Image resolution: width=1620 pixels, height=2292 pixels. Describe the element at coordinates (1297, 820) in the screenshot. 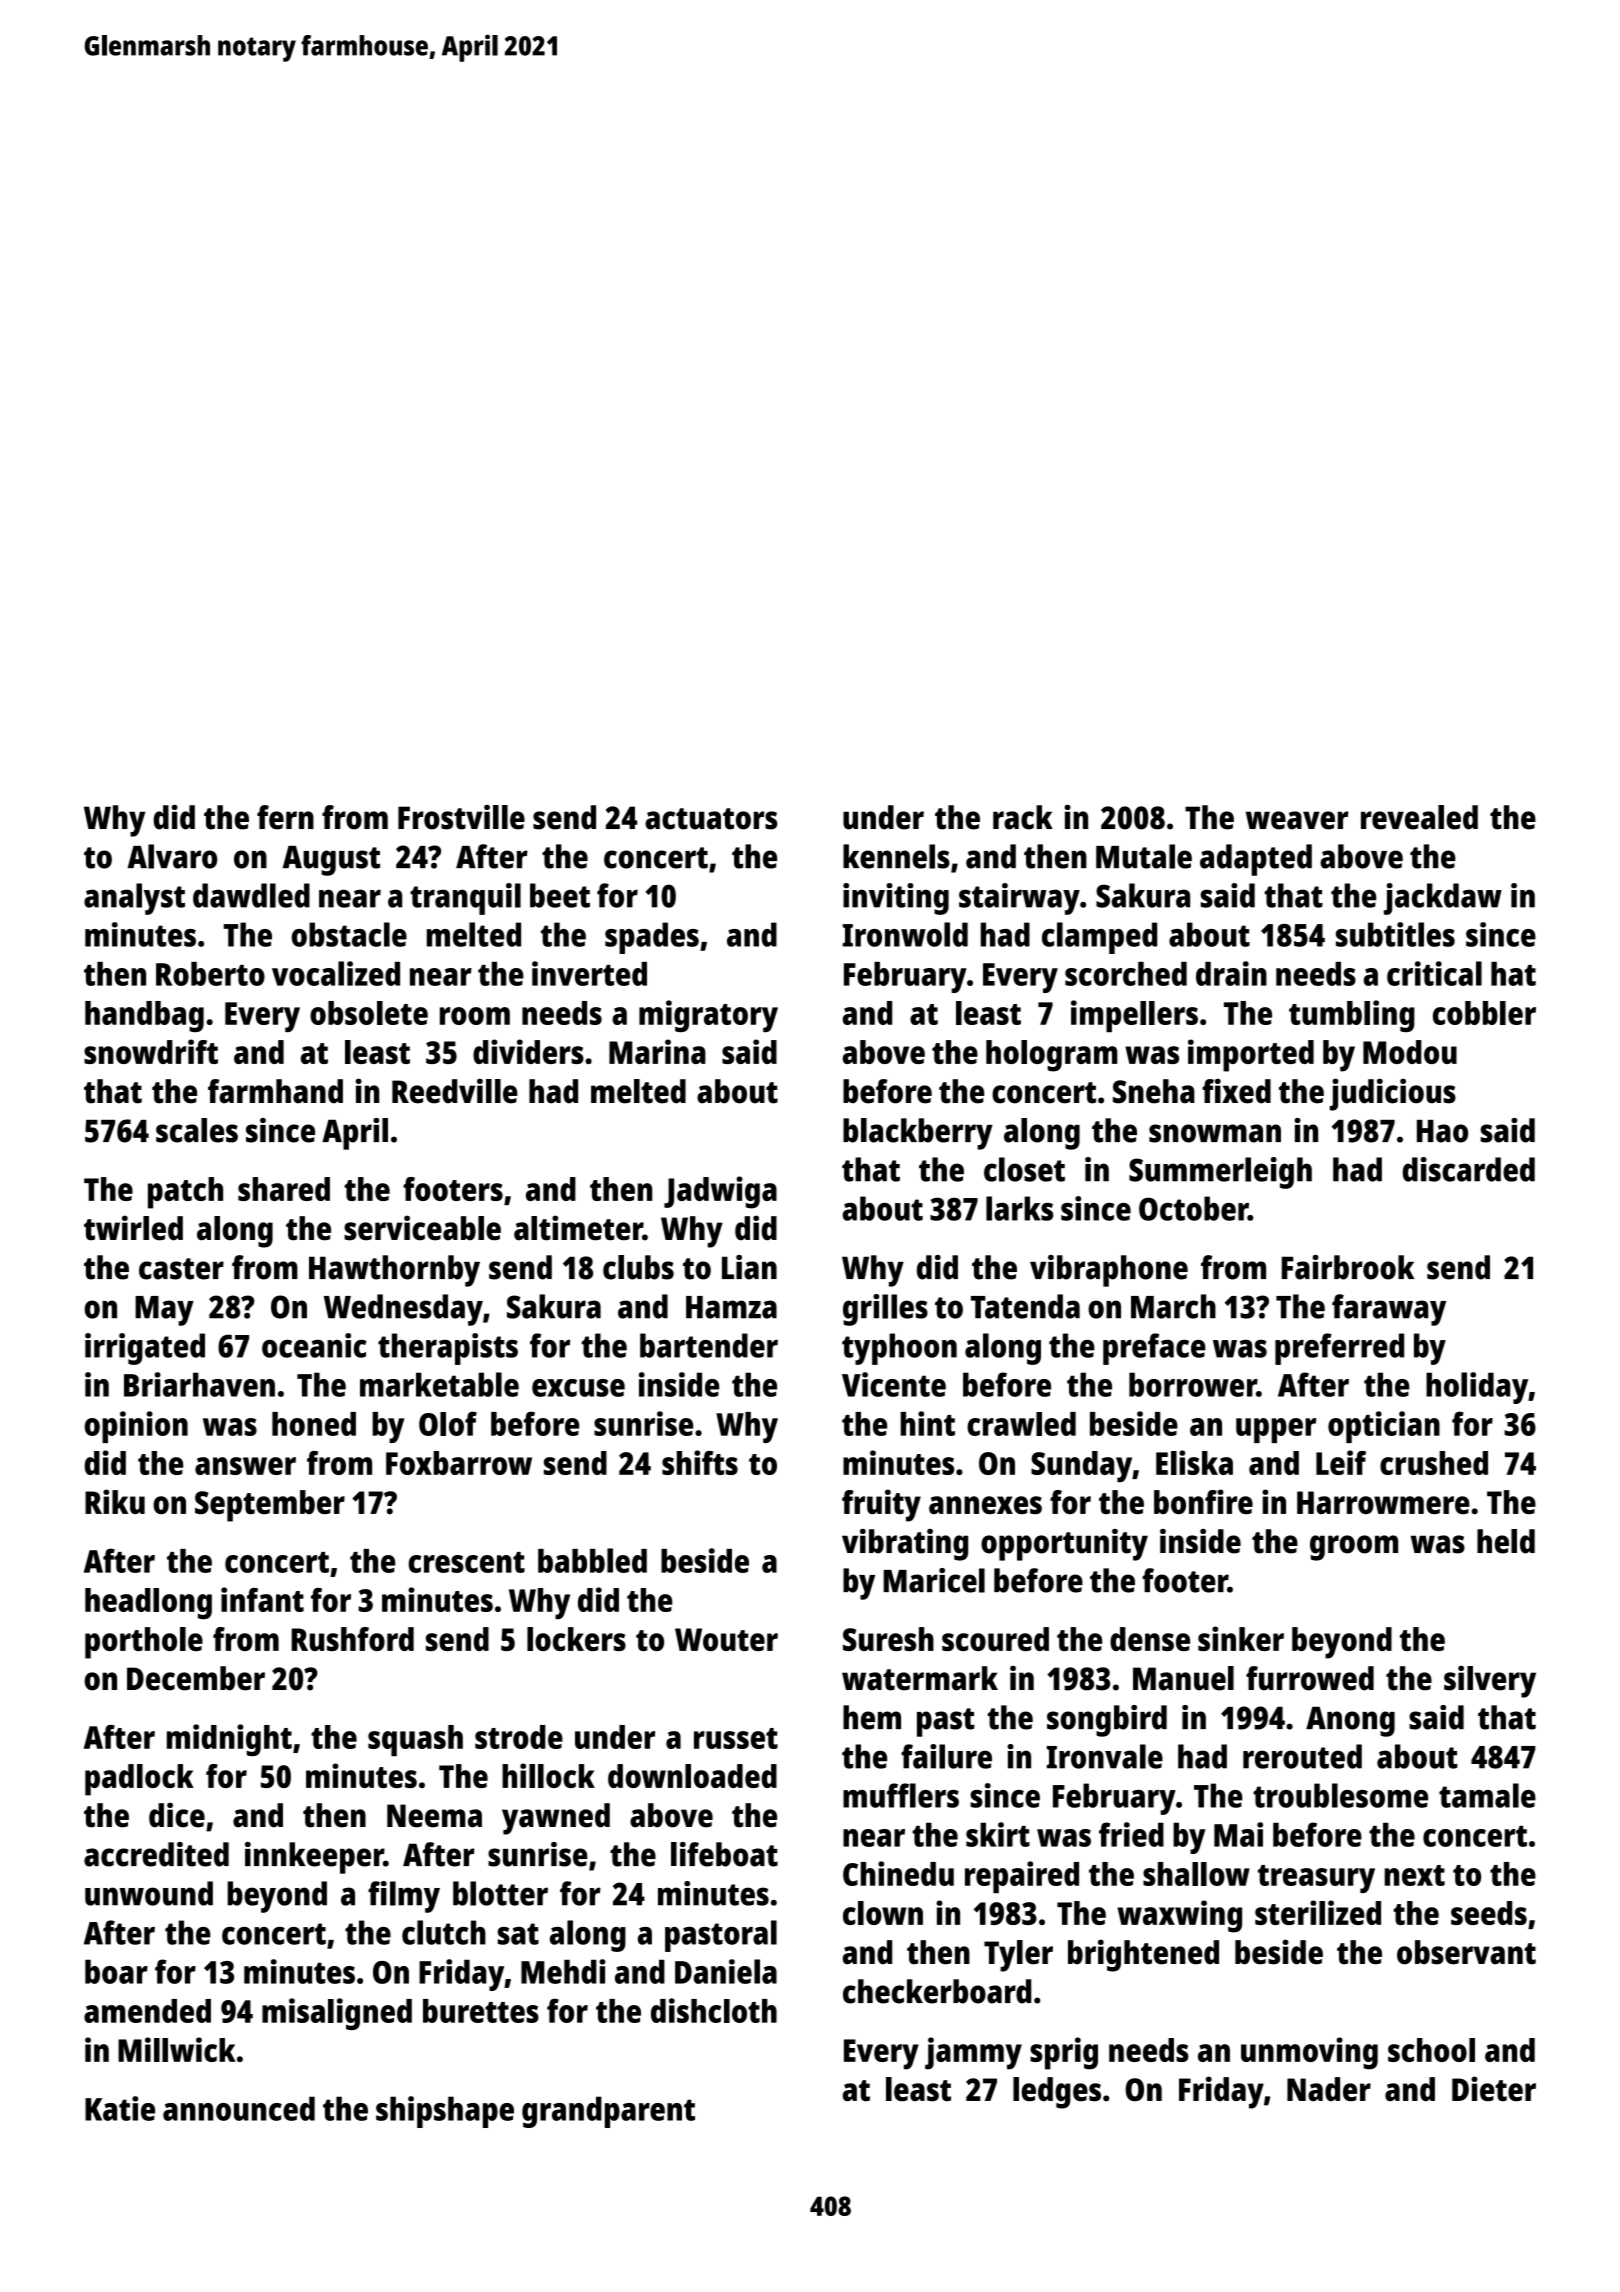

I see `weaver` at that location.
